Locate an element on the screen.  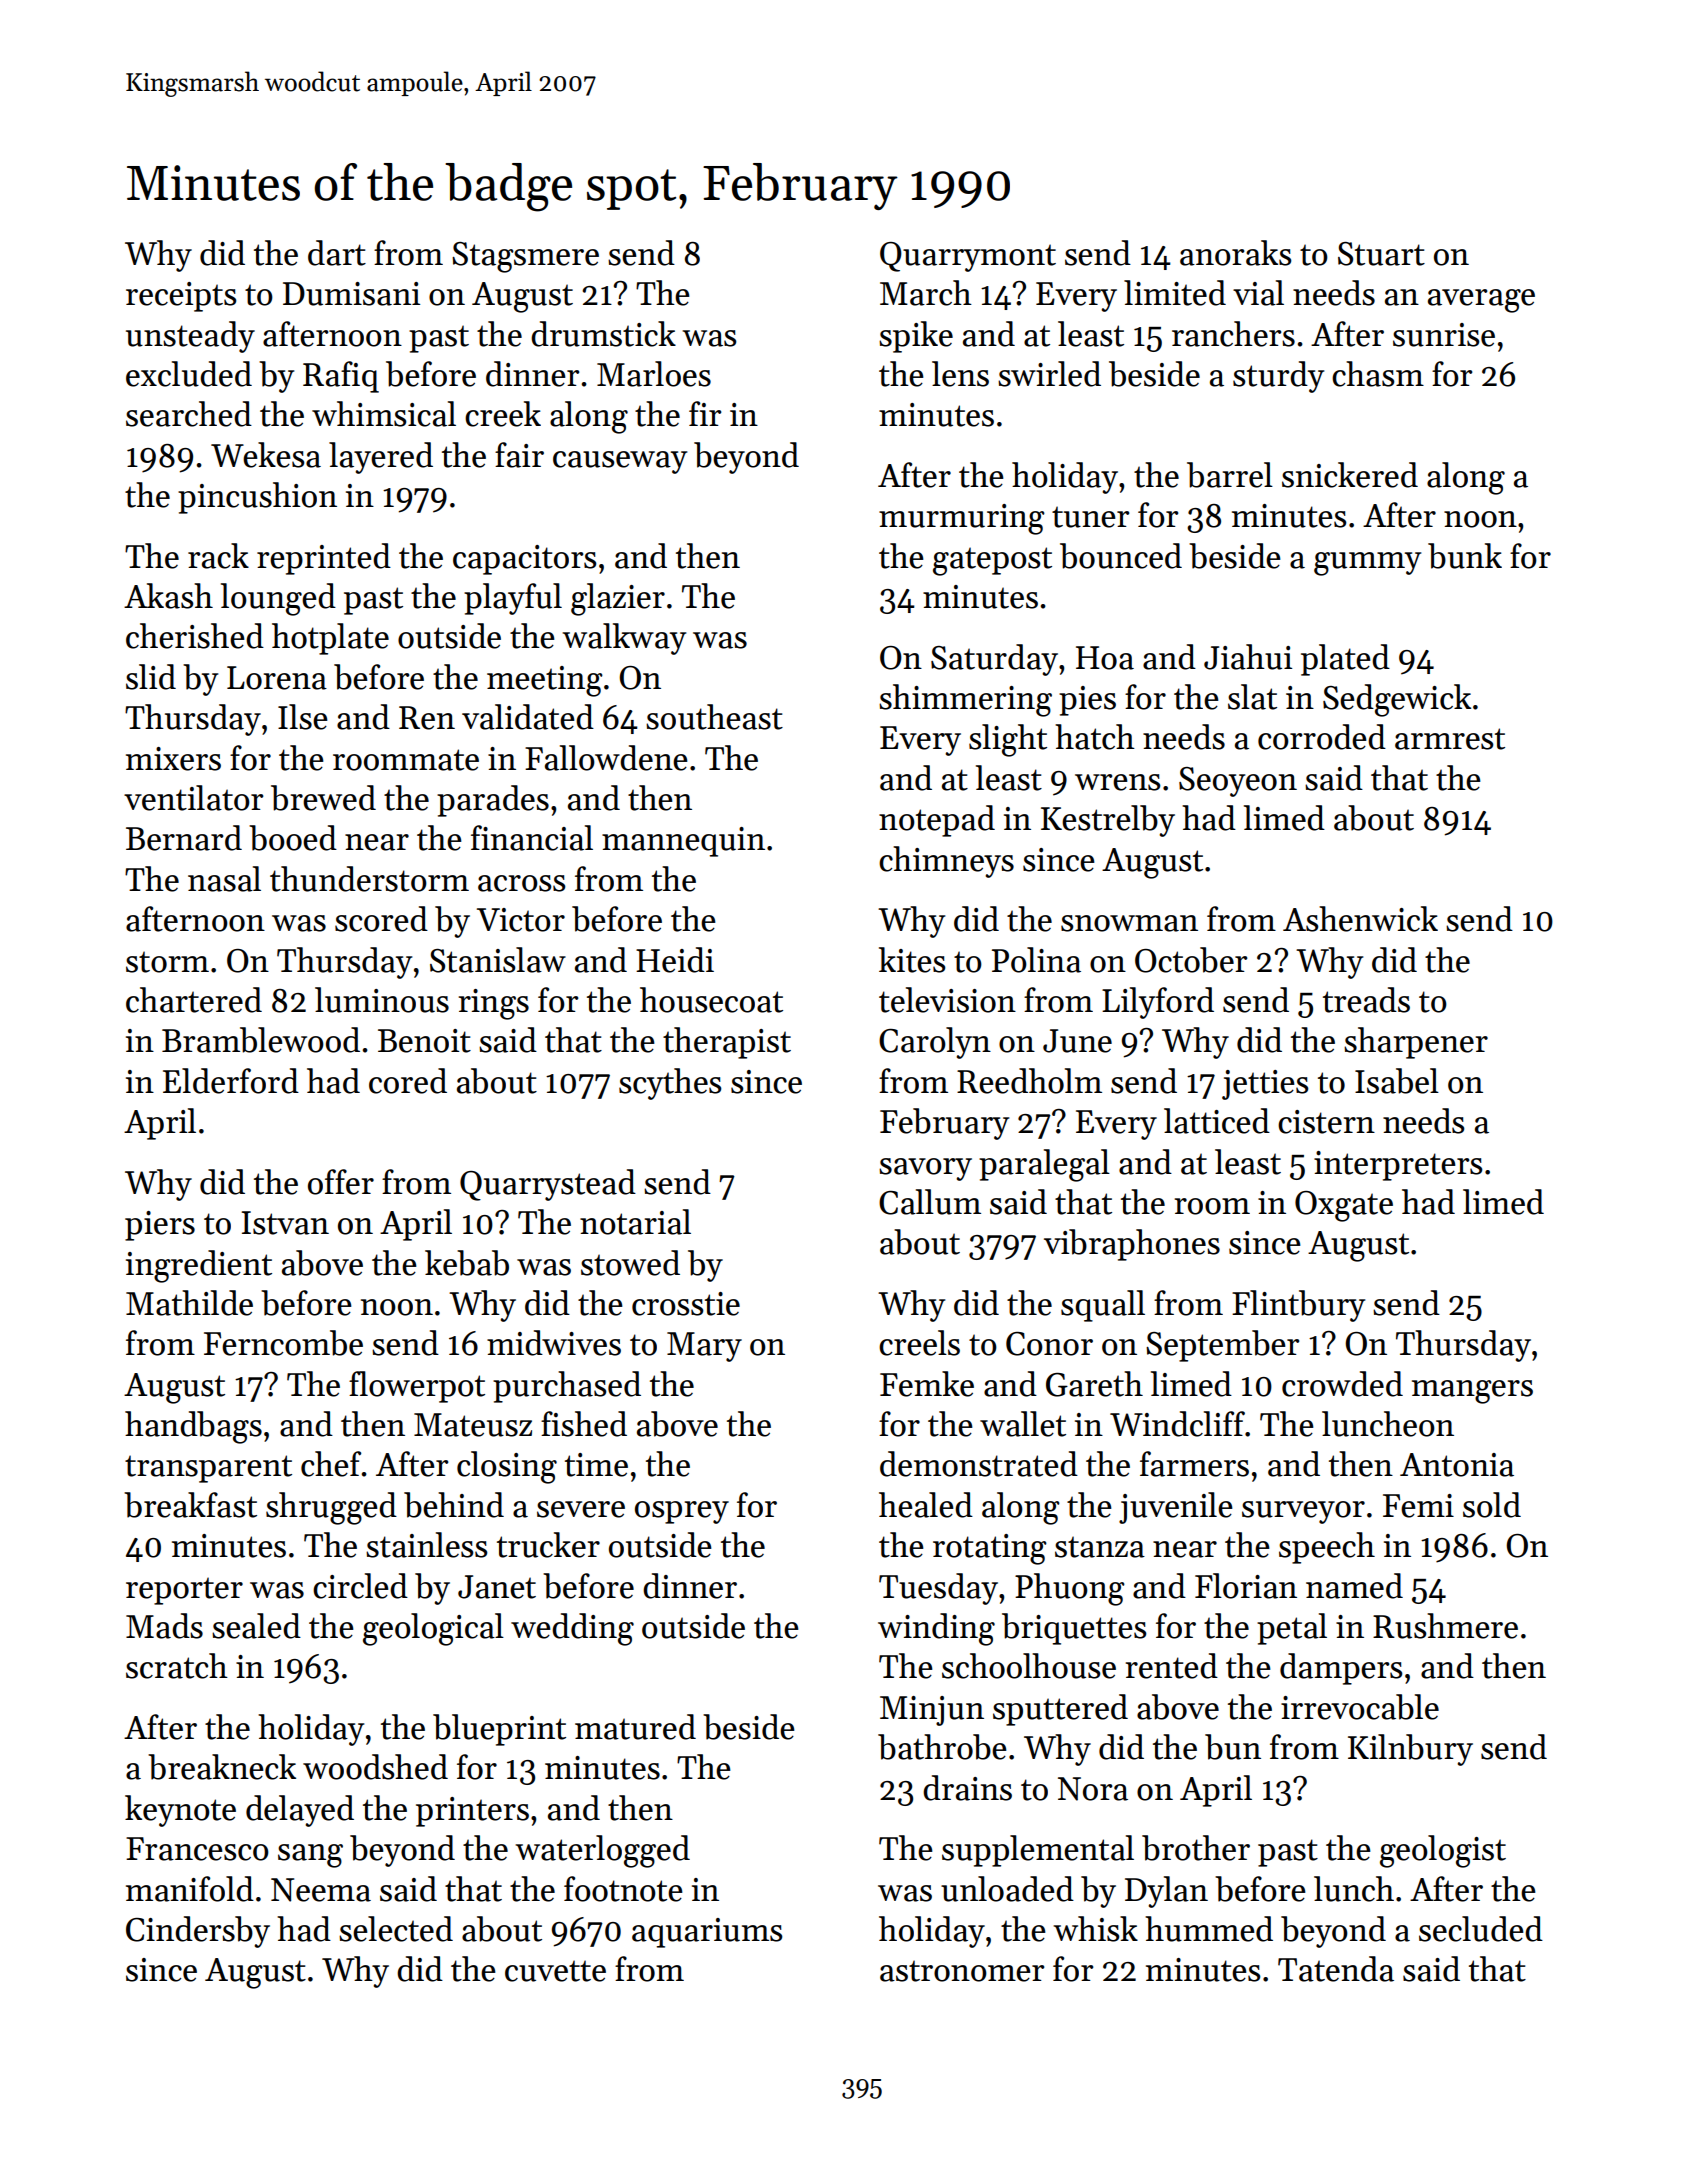
Ashenwick is located at coordinates (1360, 919).
